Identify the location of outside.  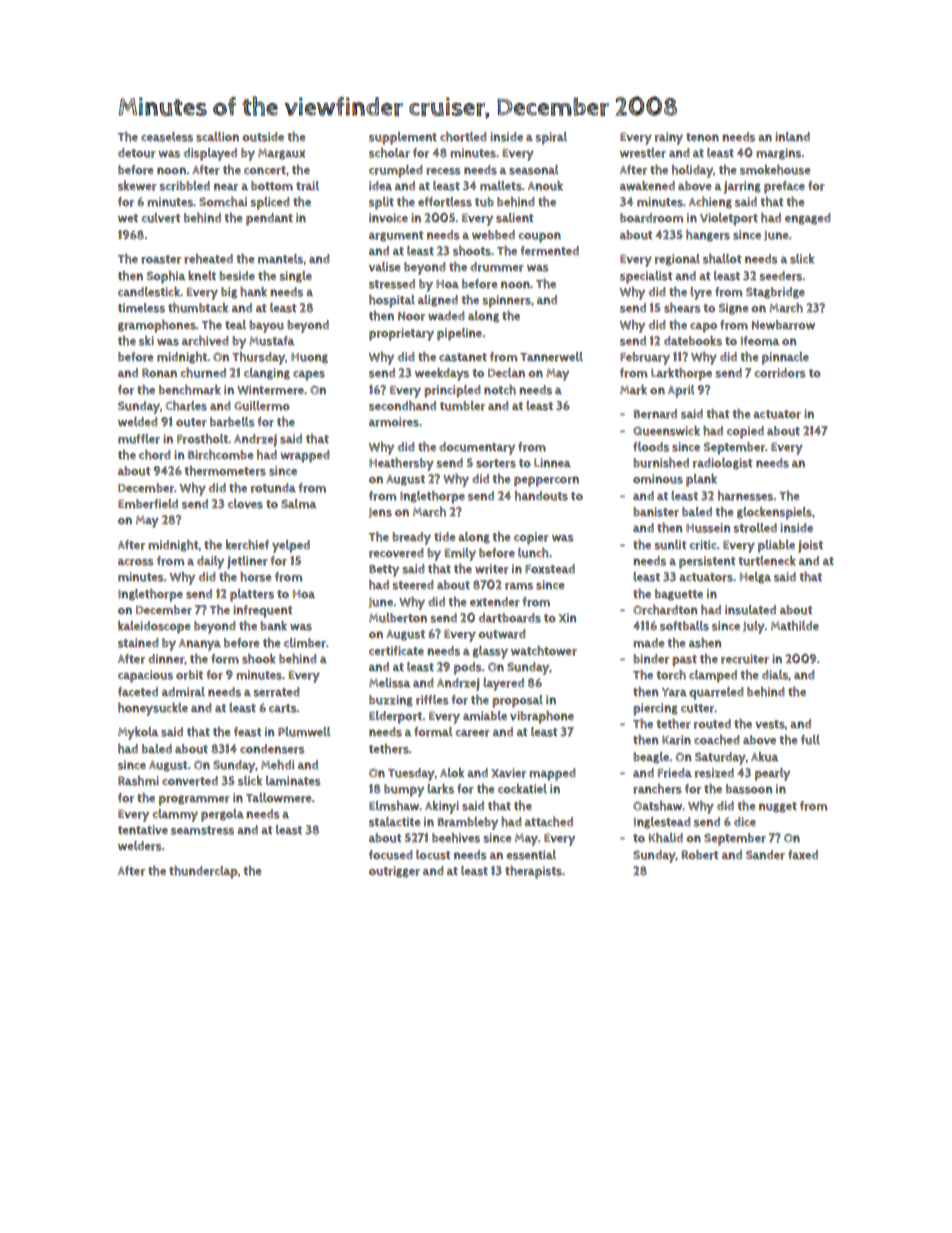
(263, 137).
